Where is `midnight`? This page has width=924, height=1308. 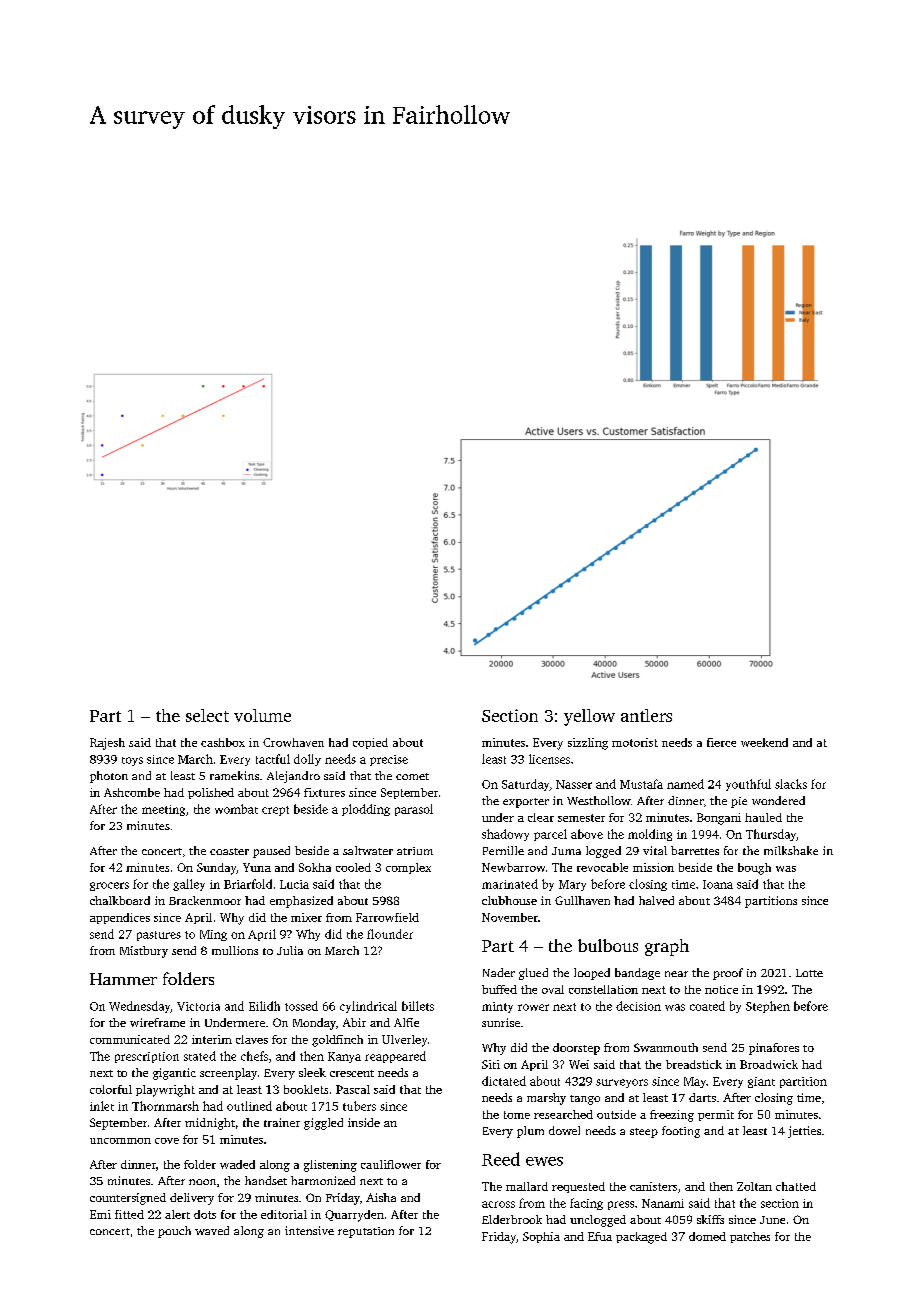 midnight is located at coordinates (210, 1124).
